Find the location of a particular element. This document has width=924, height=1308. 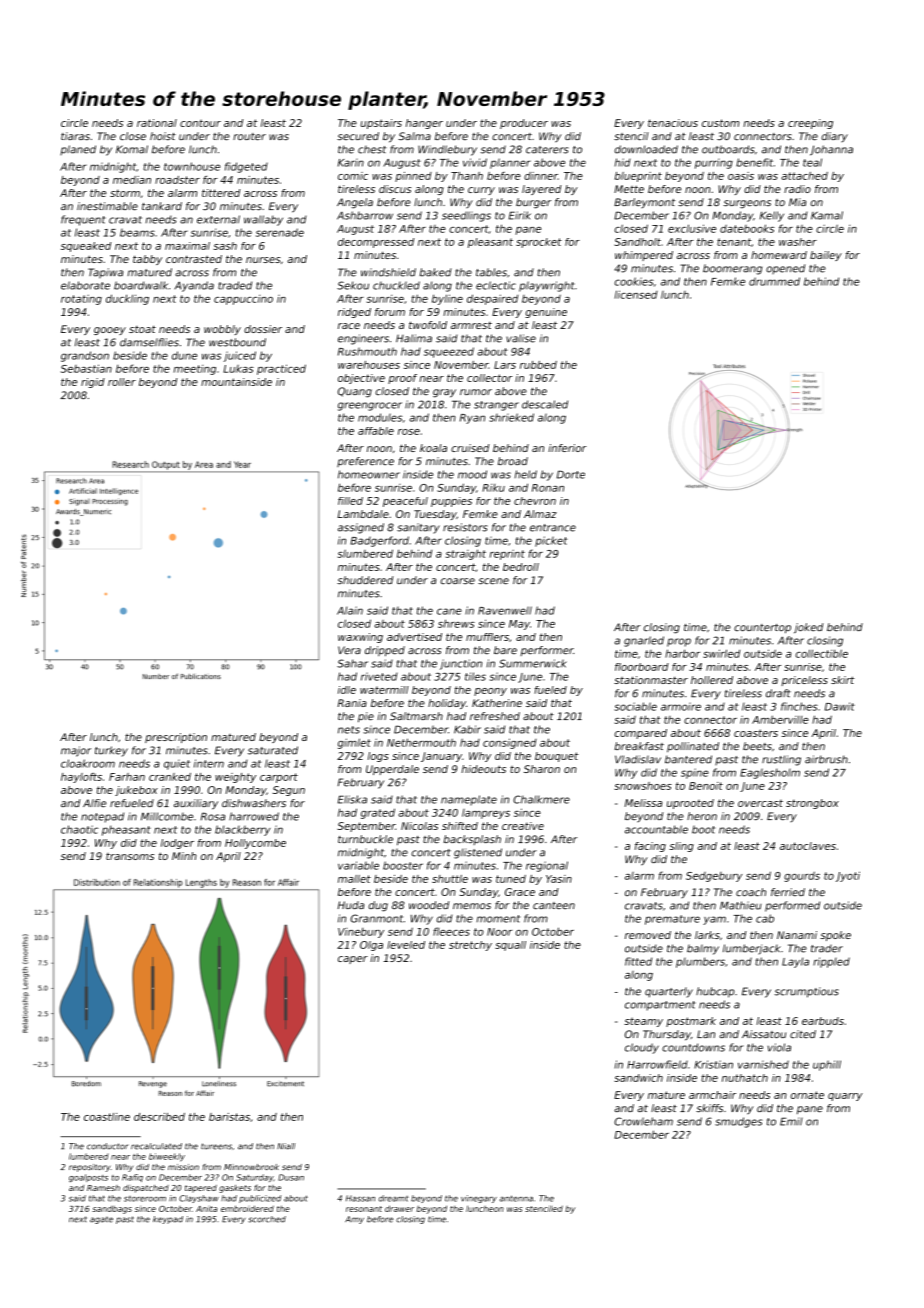

Summerwick is located at coordinates (533, 663).
